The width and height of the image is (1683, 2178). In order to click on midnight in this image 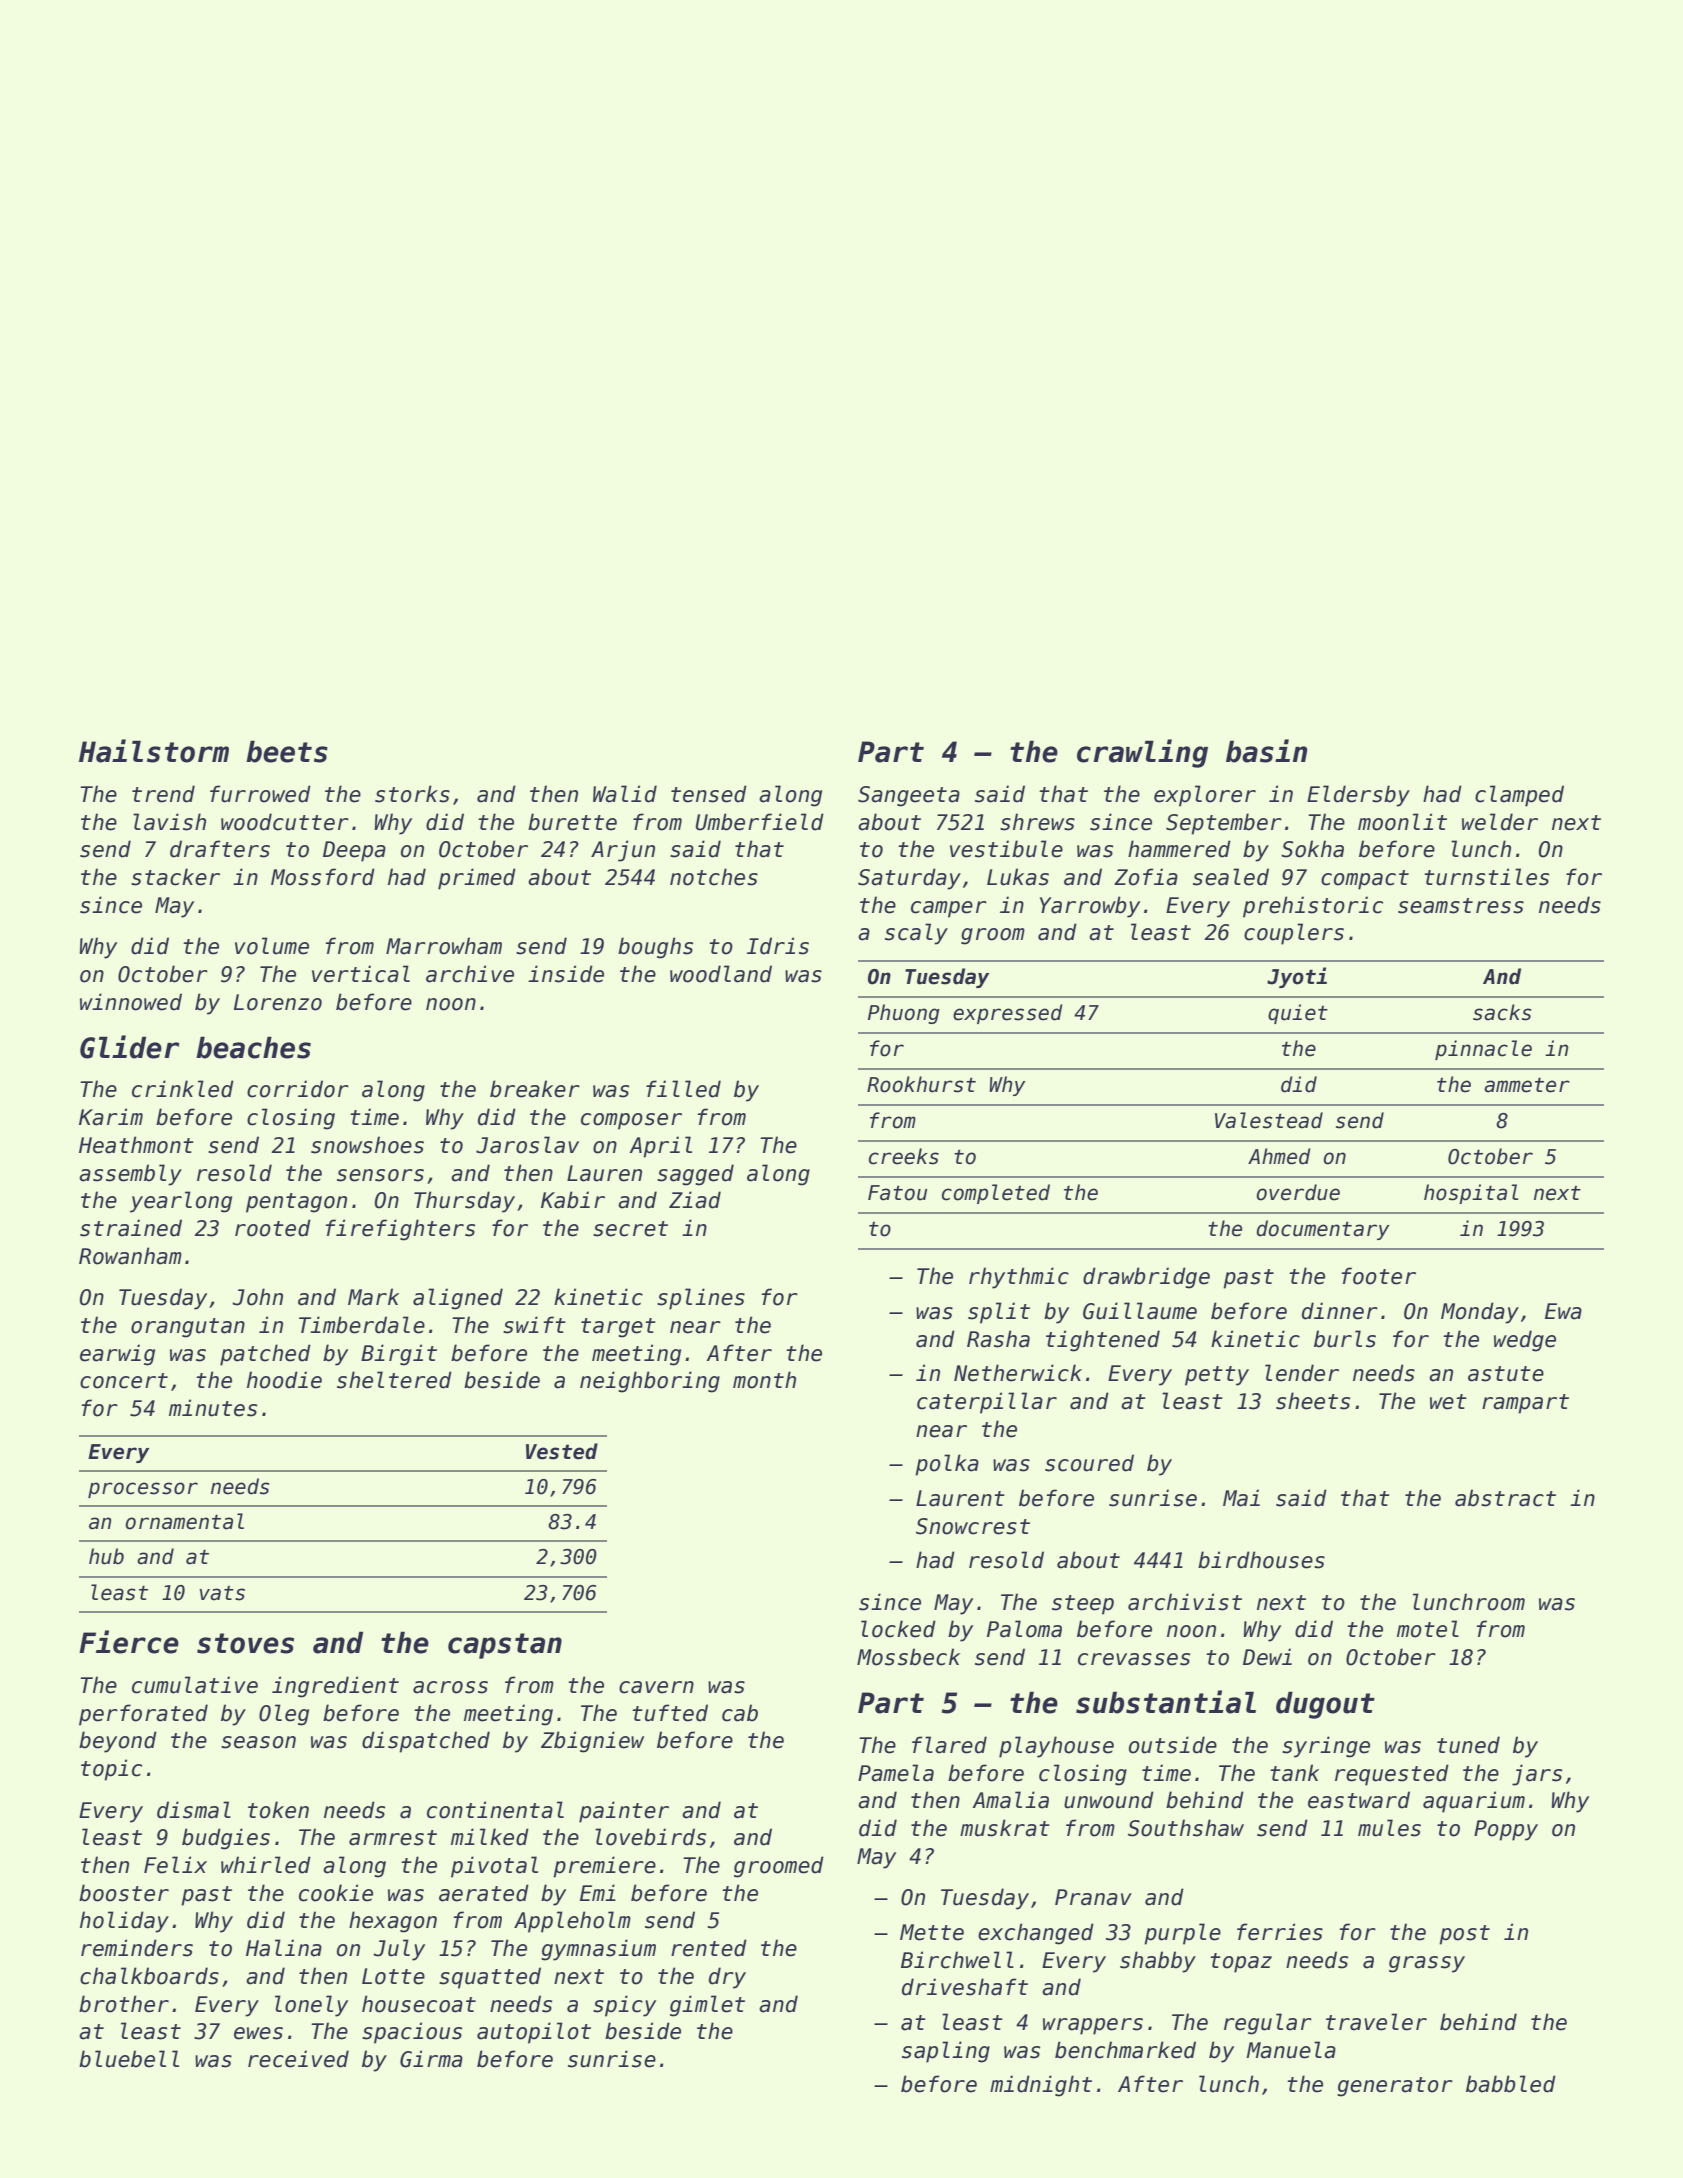, I will do `click(1041, 2086)`.
